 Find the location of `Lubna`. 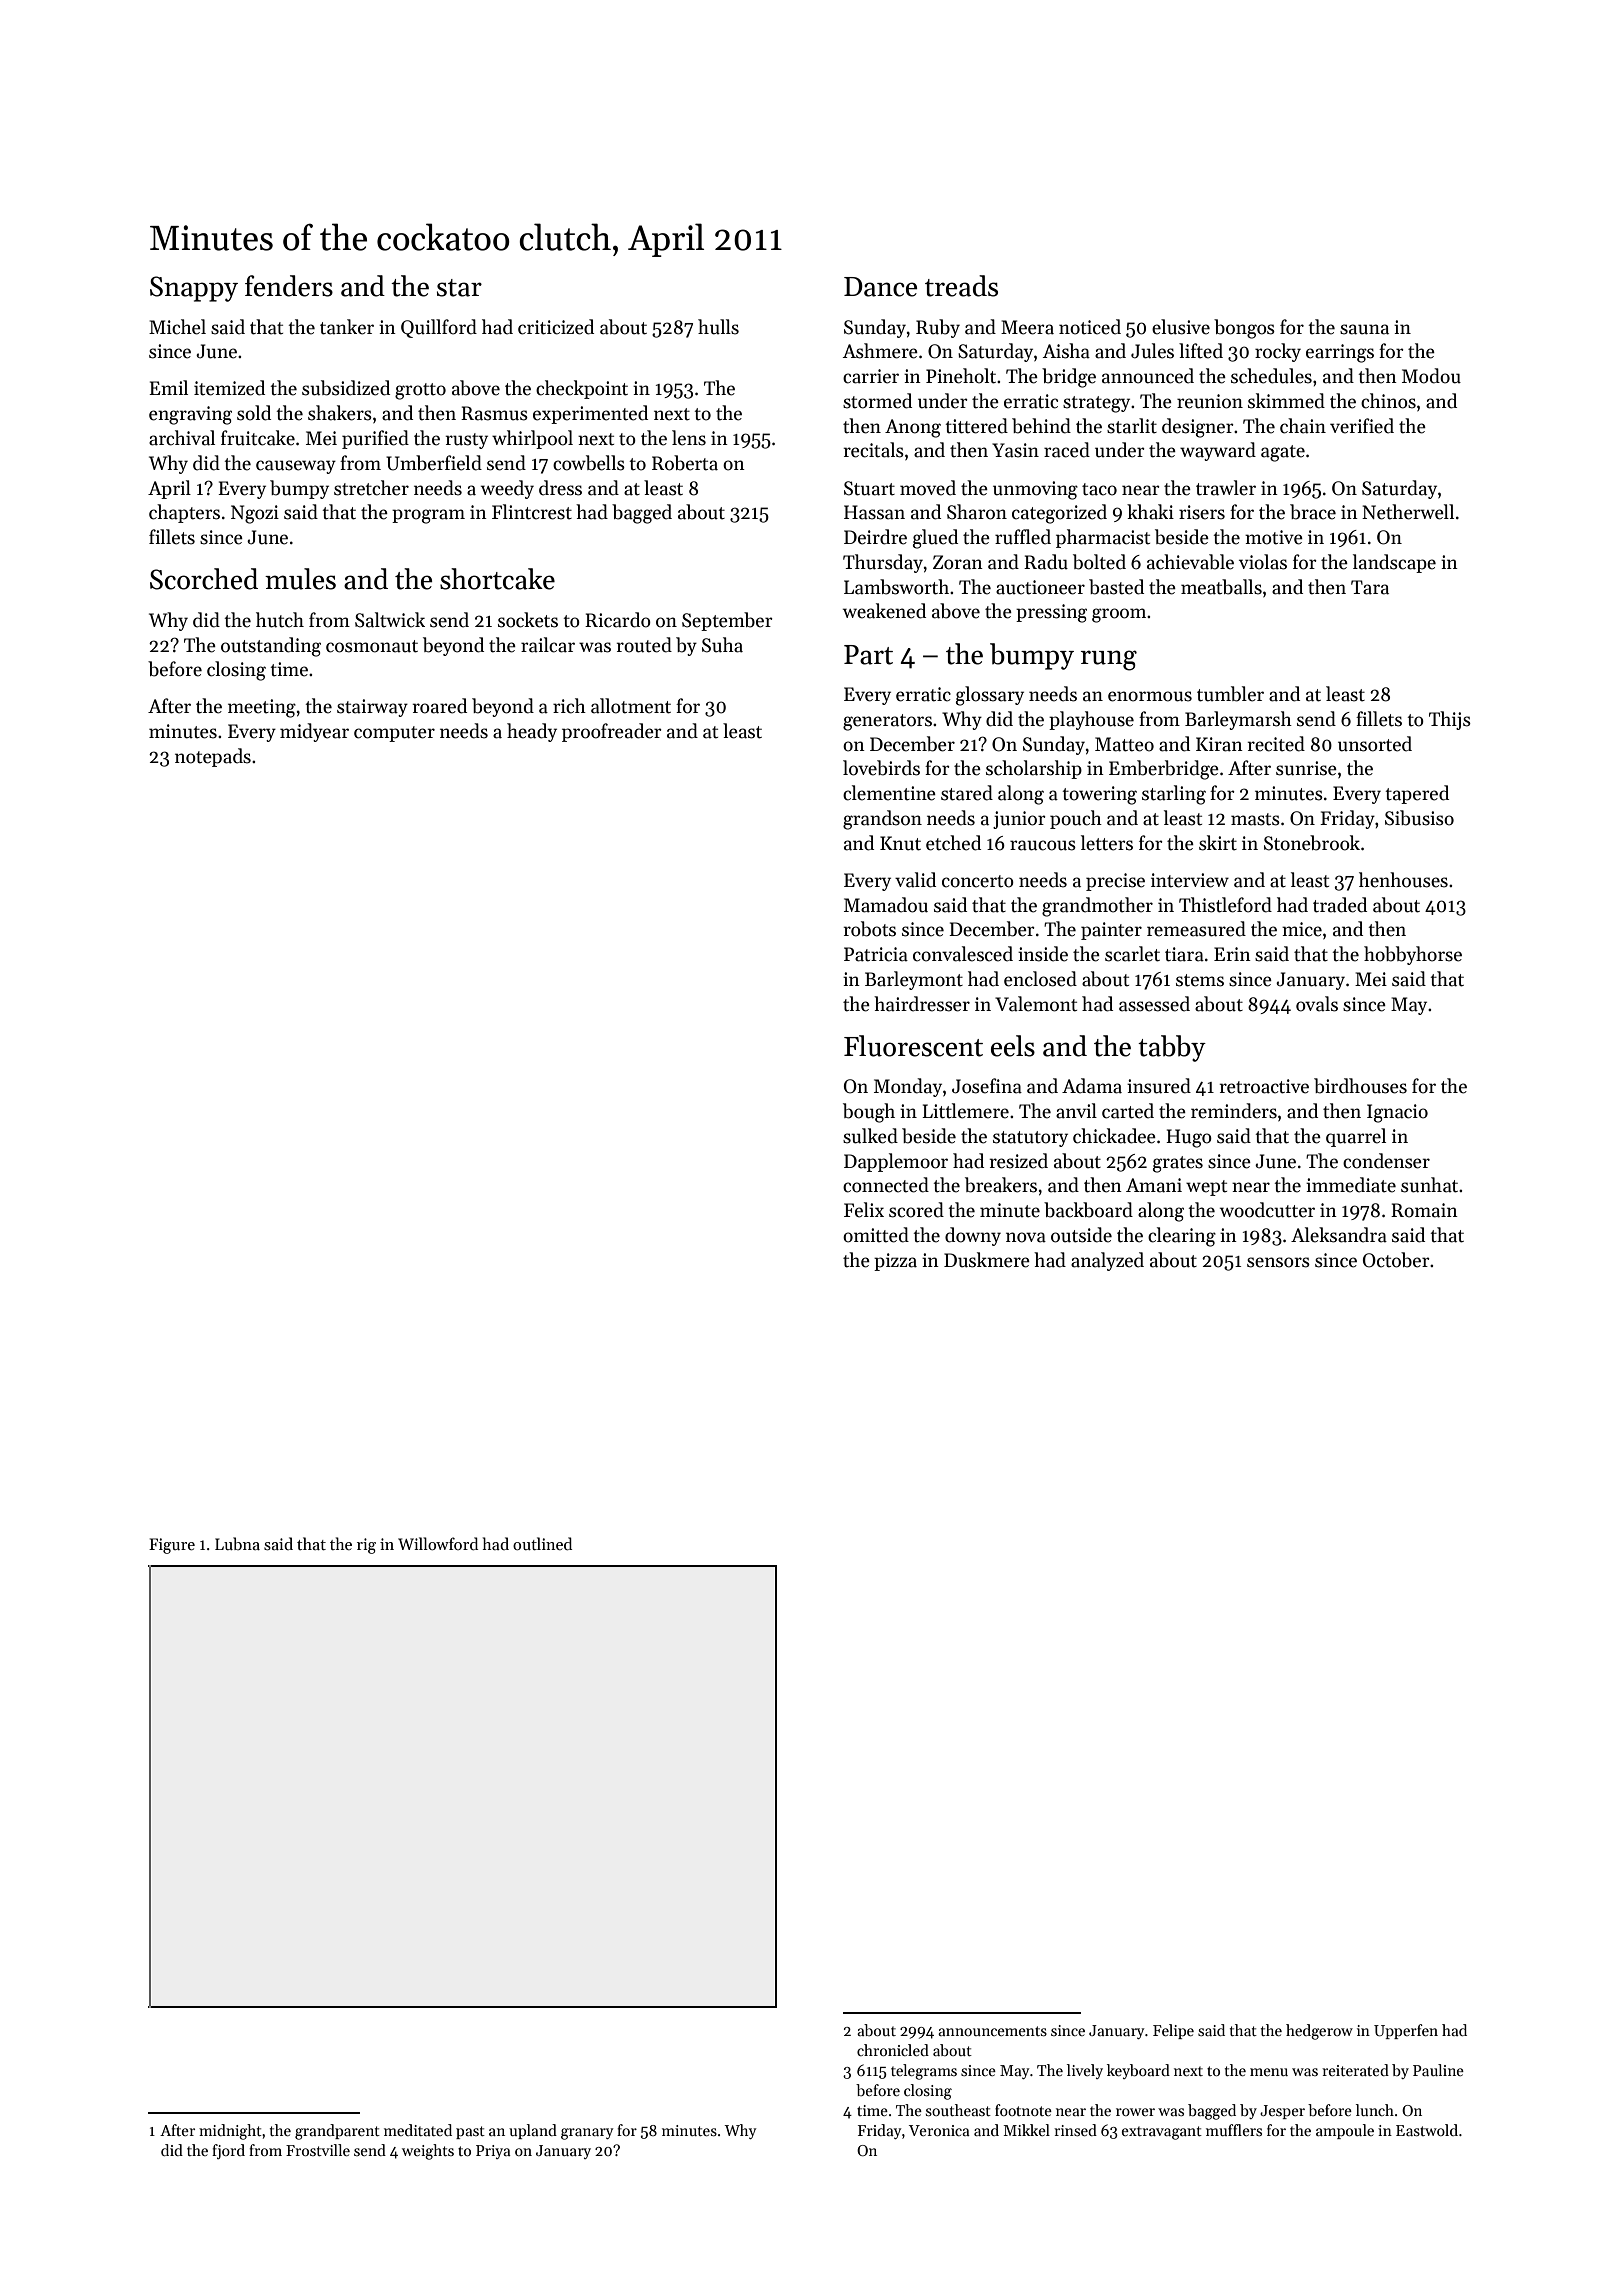

Lubna is located at coordinates (237, 1543).
